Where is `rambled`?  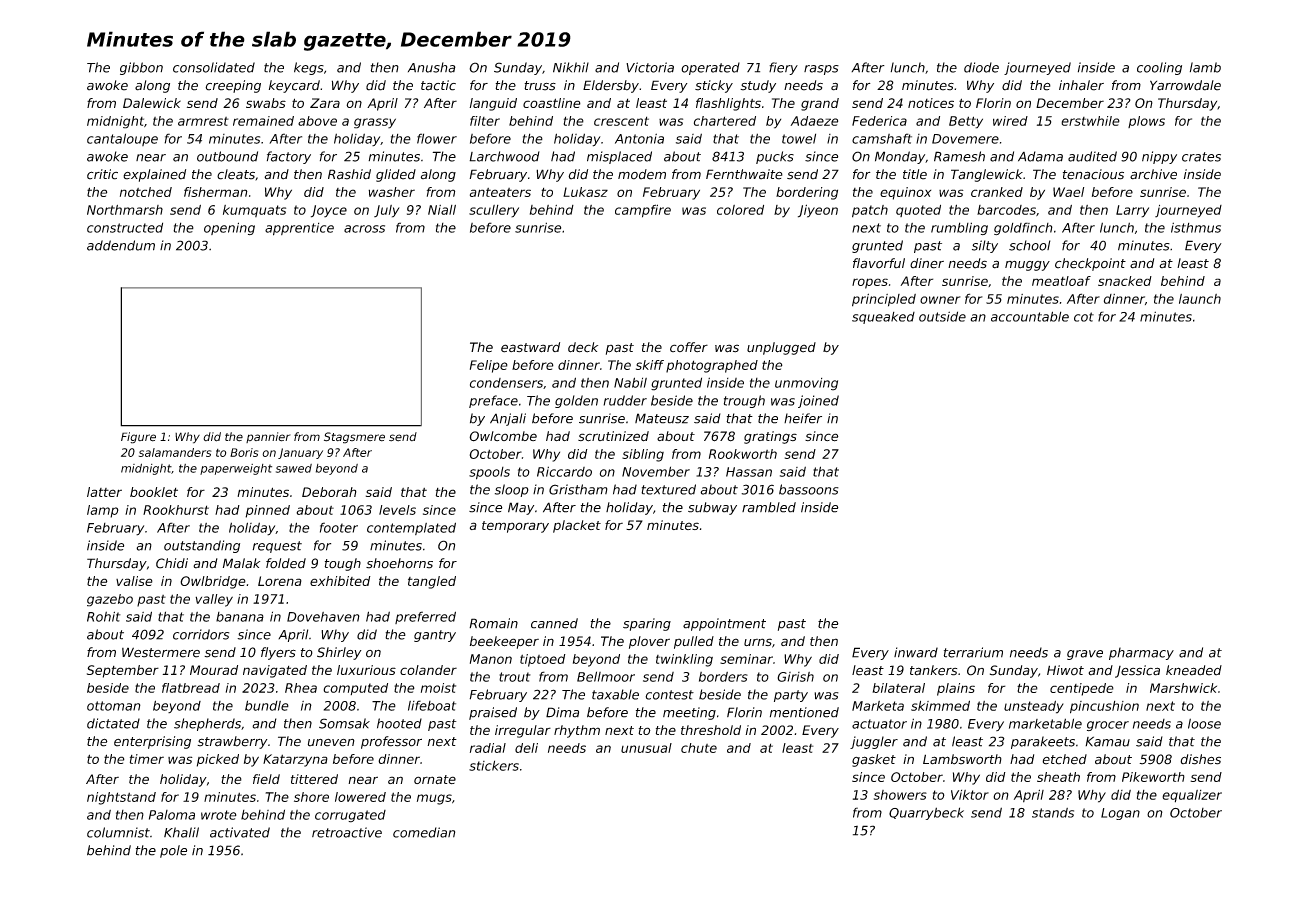 rambled is located at coordinates (769, 507).
